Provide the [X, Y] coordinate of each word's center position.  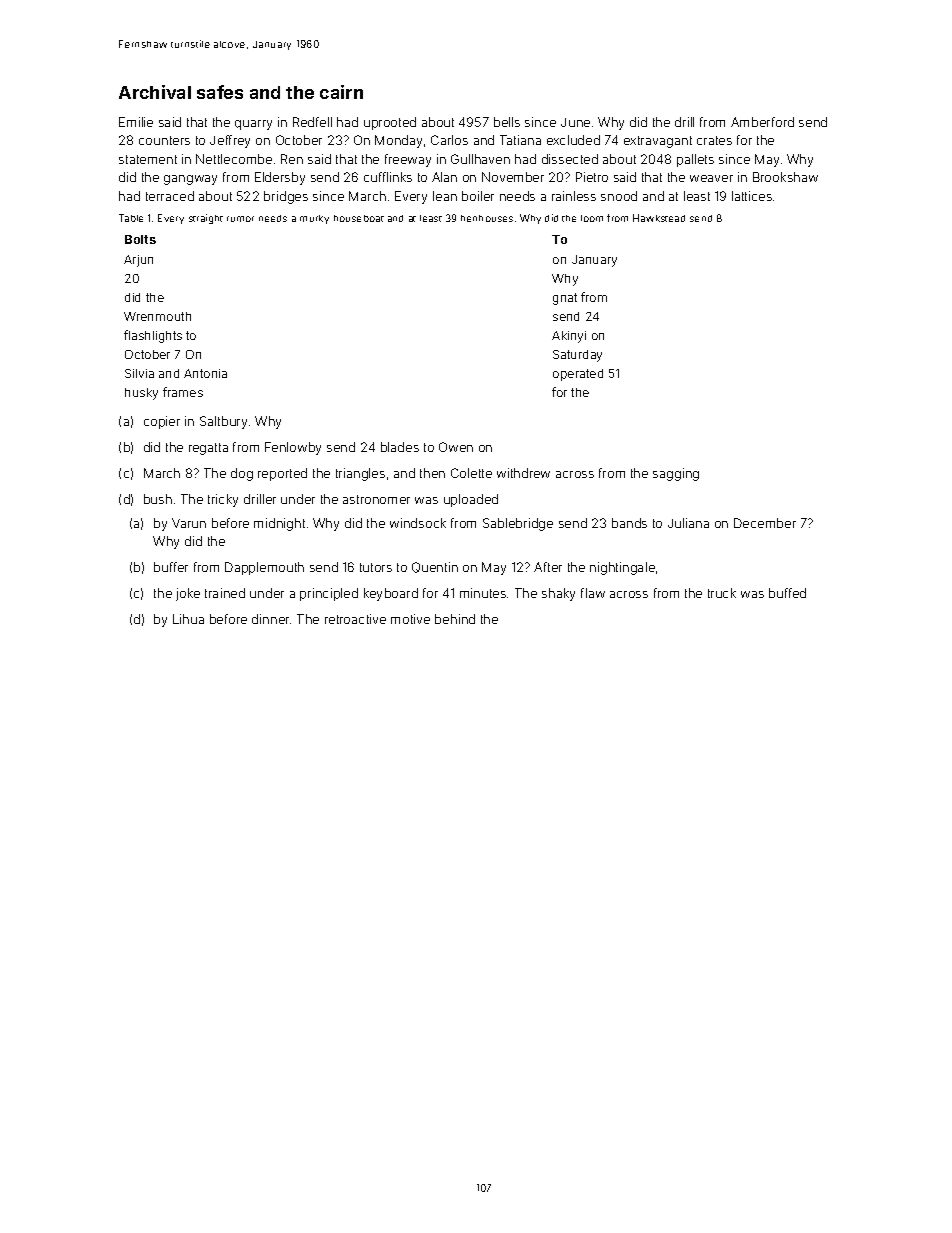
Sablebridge [518, 524]
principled [329, 594]
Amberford [762, 122]
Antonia [205, 373]
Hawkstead [659, 218]
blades [400, 447]
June [575, 122]
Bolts [140, 239]
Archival [155, 92]
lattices [752, 196]
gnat [565, 299]
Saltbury [223, 422]
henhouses [487, 218]
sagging [676, 474]
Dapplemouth [264, 568]
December [765, 523]
